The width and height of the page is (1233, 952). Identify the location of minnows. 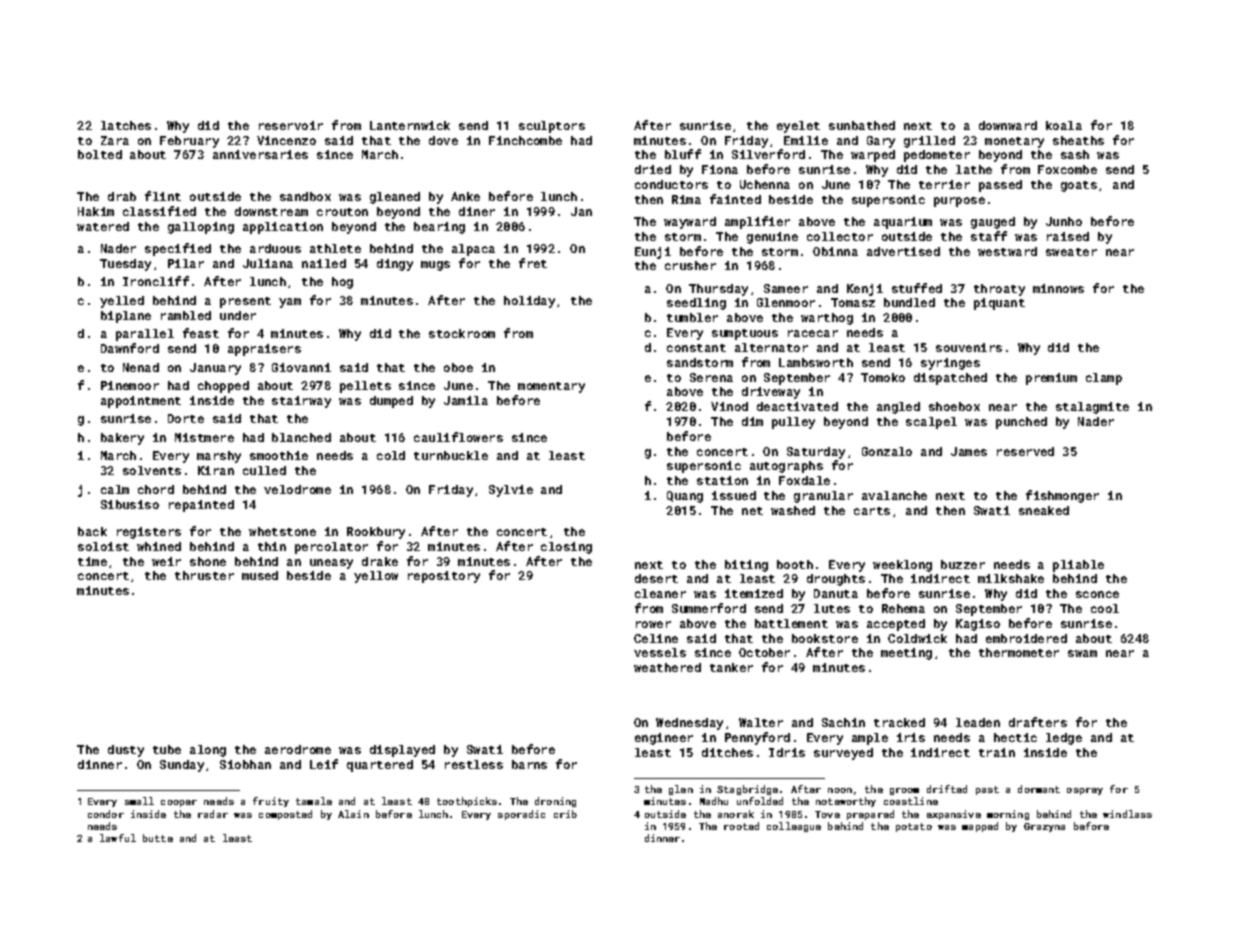
(1058, 288).
